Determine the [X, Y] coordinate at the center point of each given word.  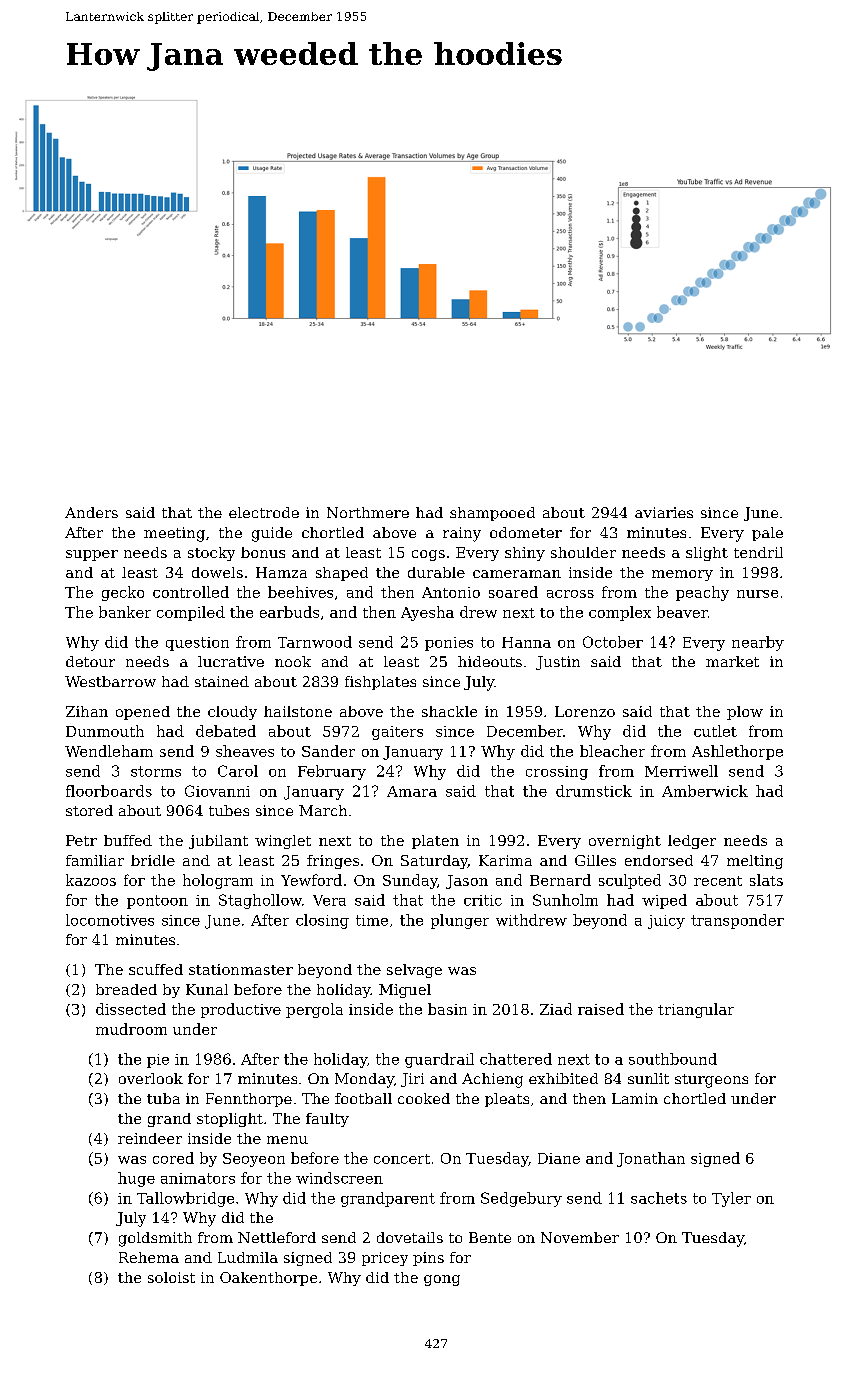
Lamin [635, 1098]
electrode [264, 512]
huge [136, 1179]
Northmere [368, 512]
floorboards [109, 791]
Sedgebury [521, 1199]
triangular [696, 1010]
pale [767, 534]
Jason [467, 882]
